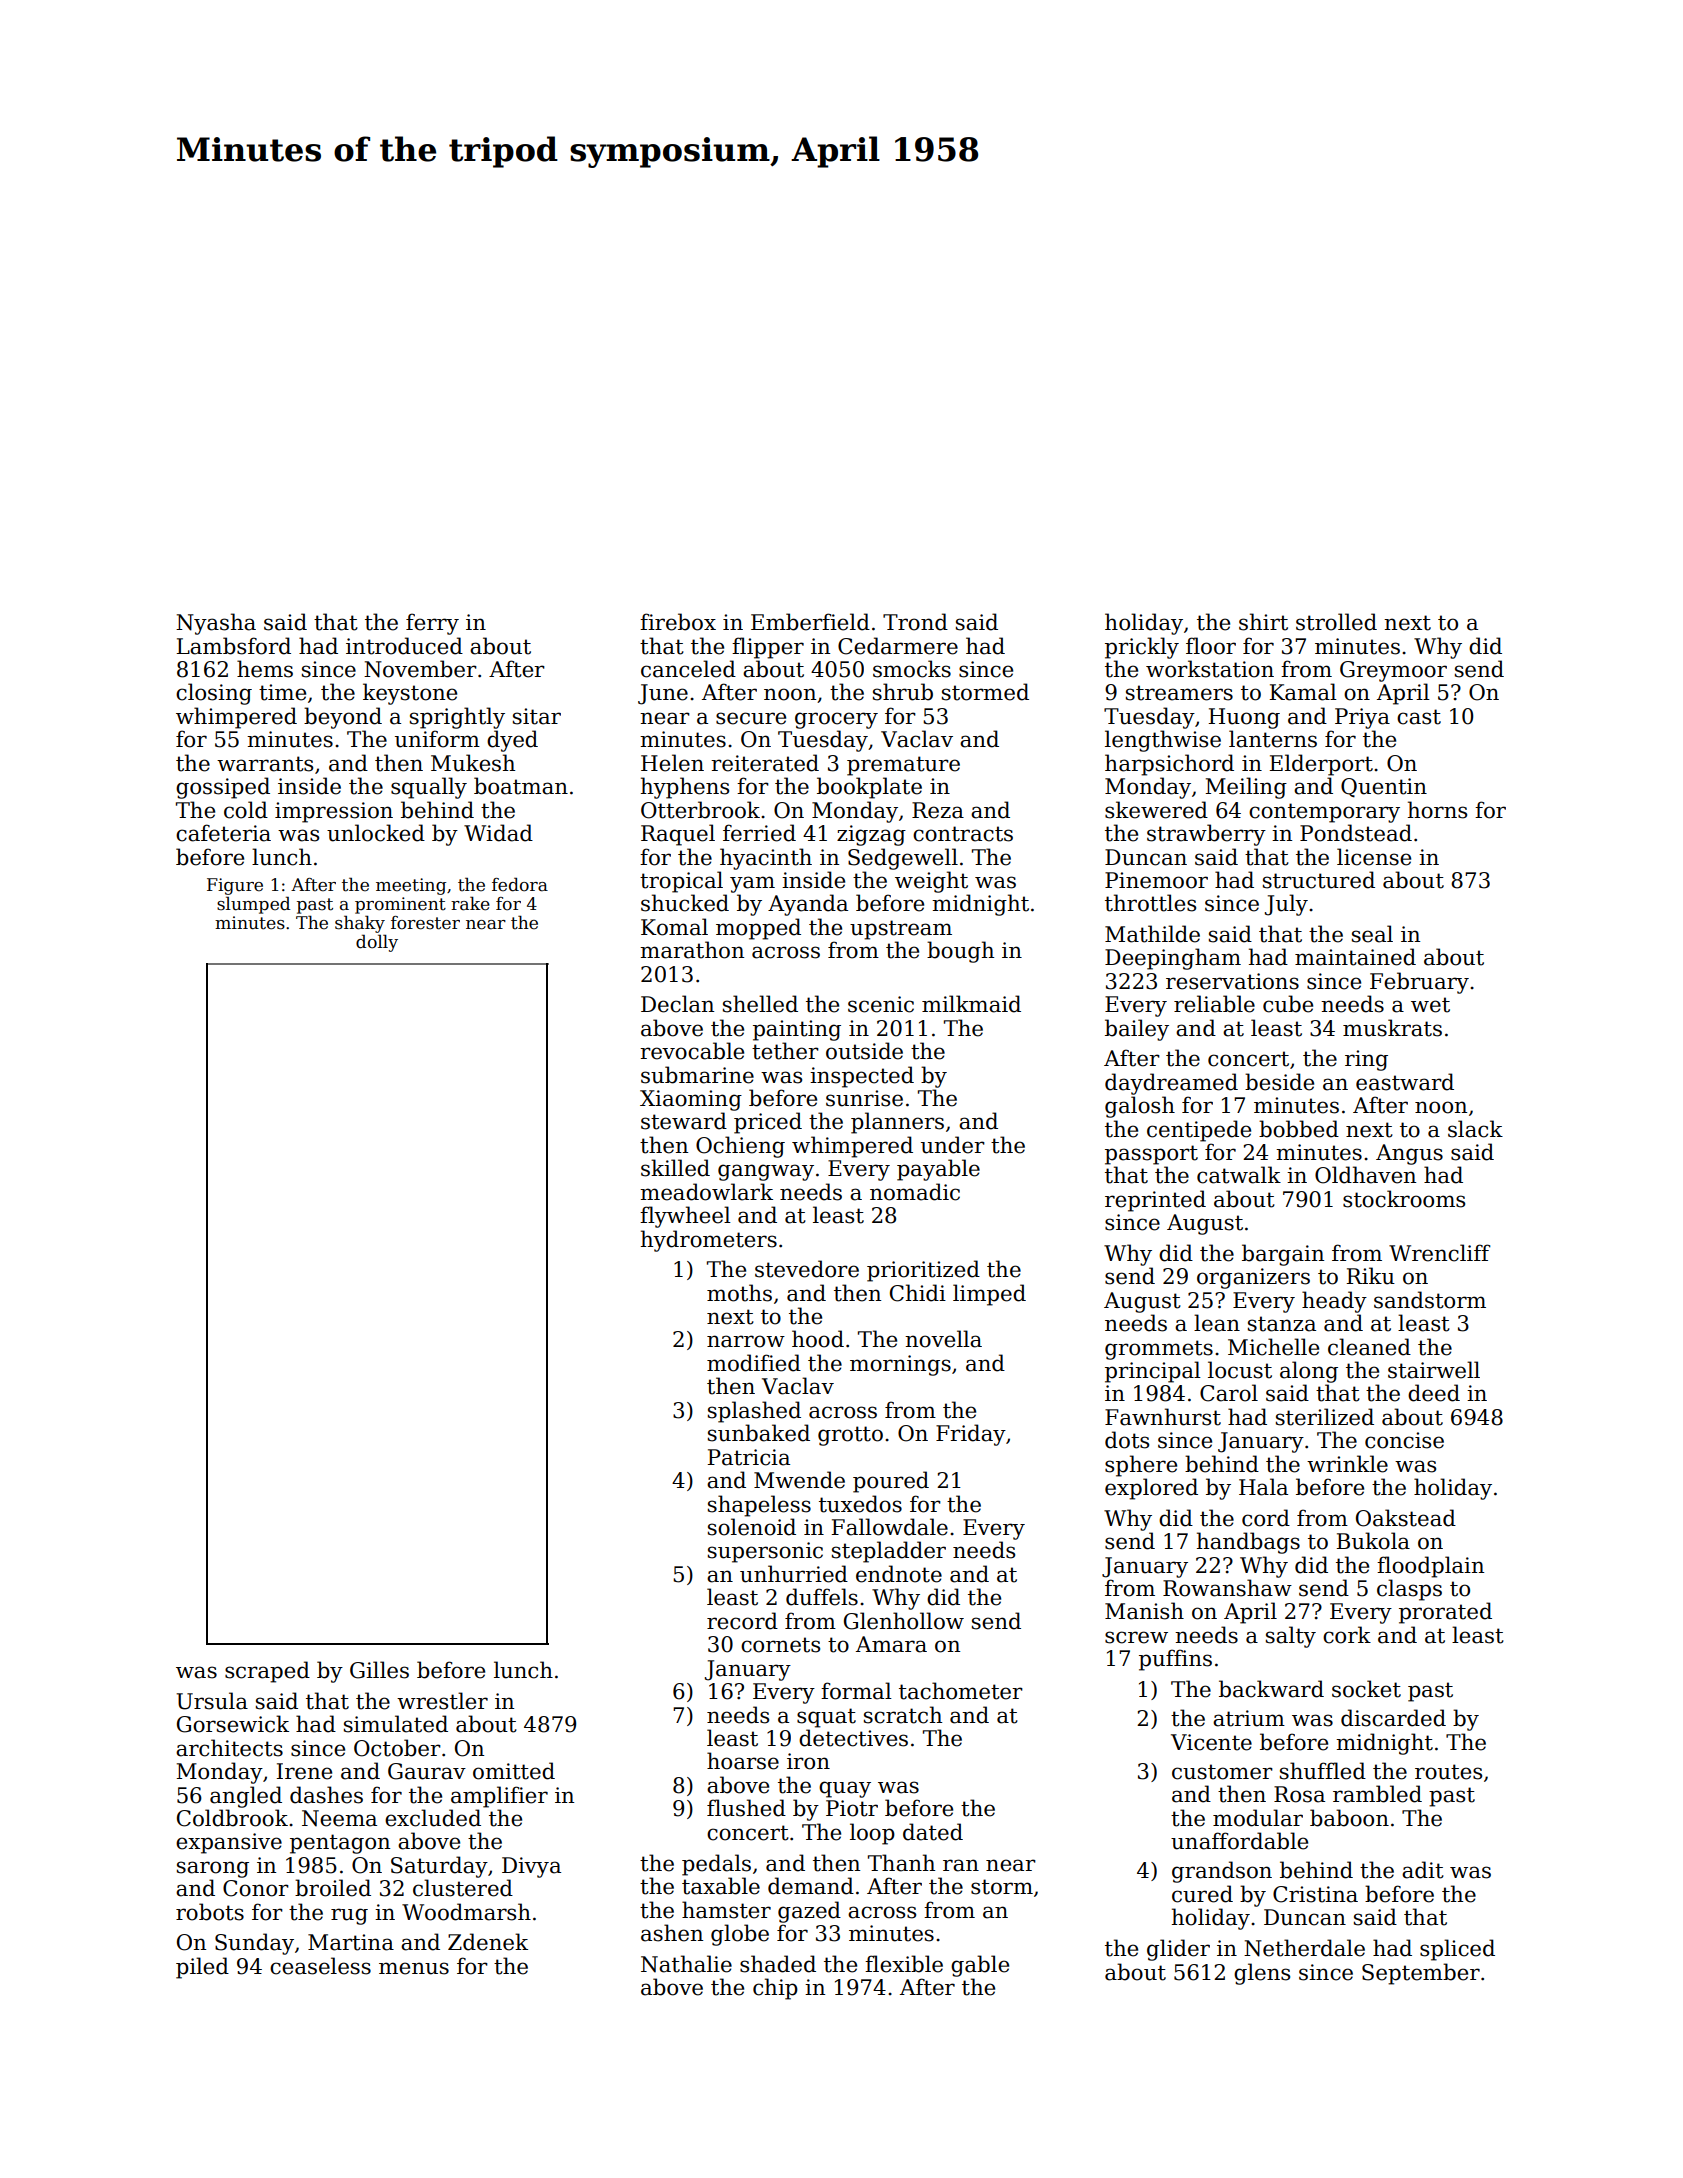 This screenshot has height=2178, width=1683. I want to click on unlocked, so click(376, 833).
